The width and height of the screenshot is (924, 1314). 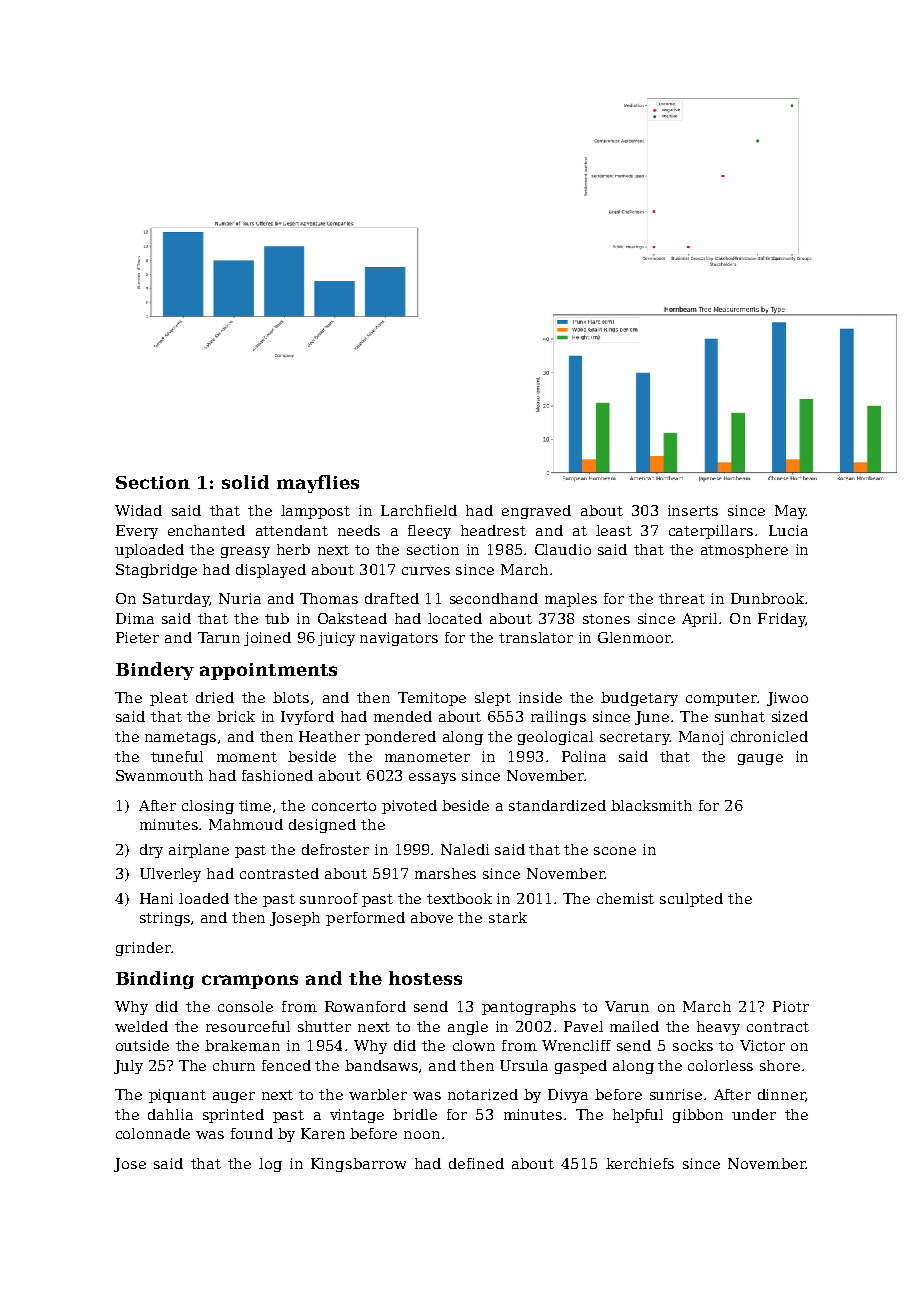 I want to click on Swanmouth, so click(x=159, y=775).
